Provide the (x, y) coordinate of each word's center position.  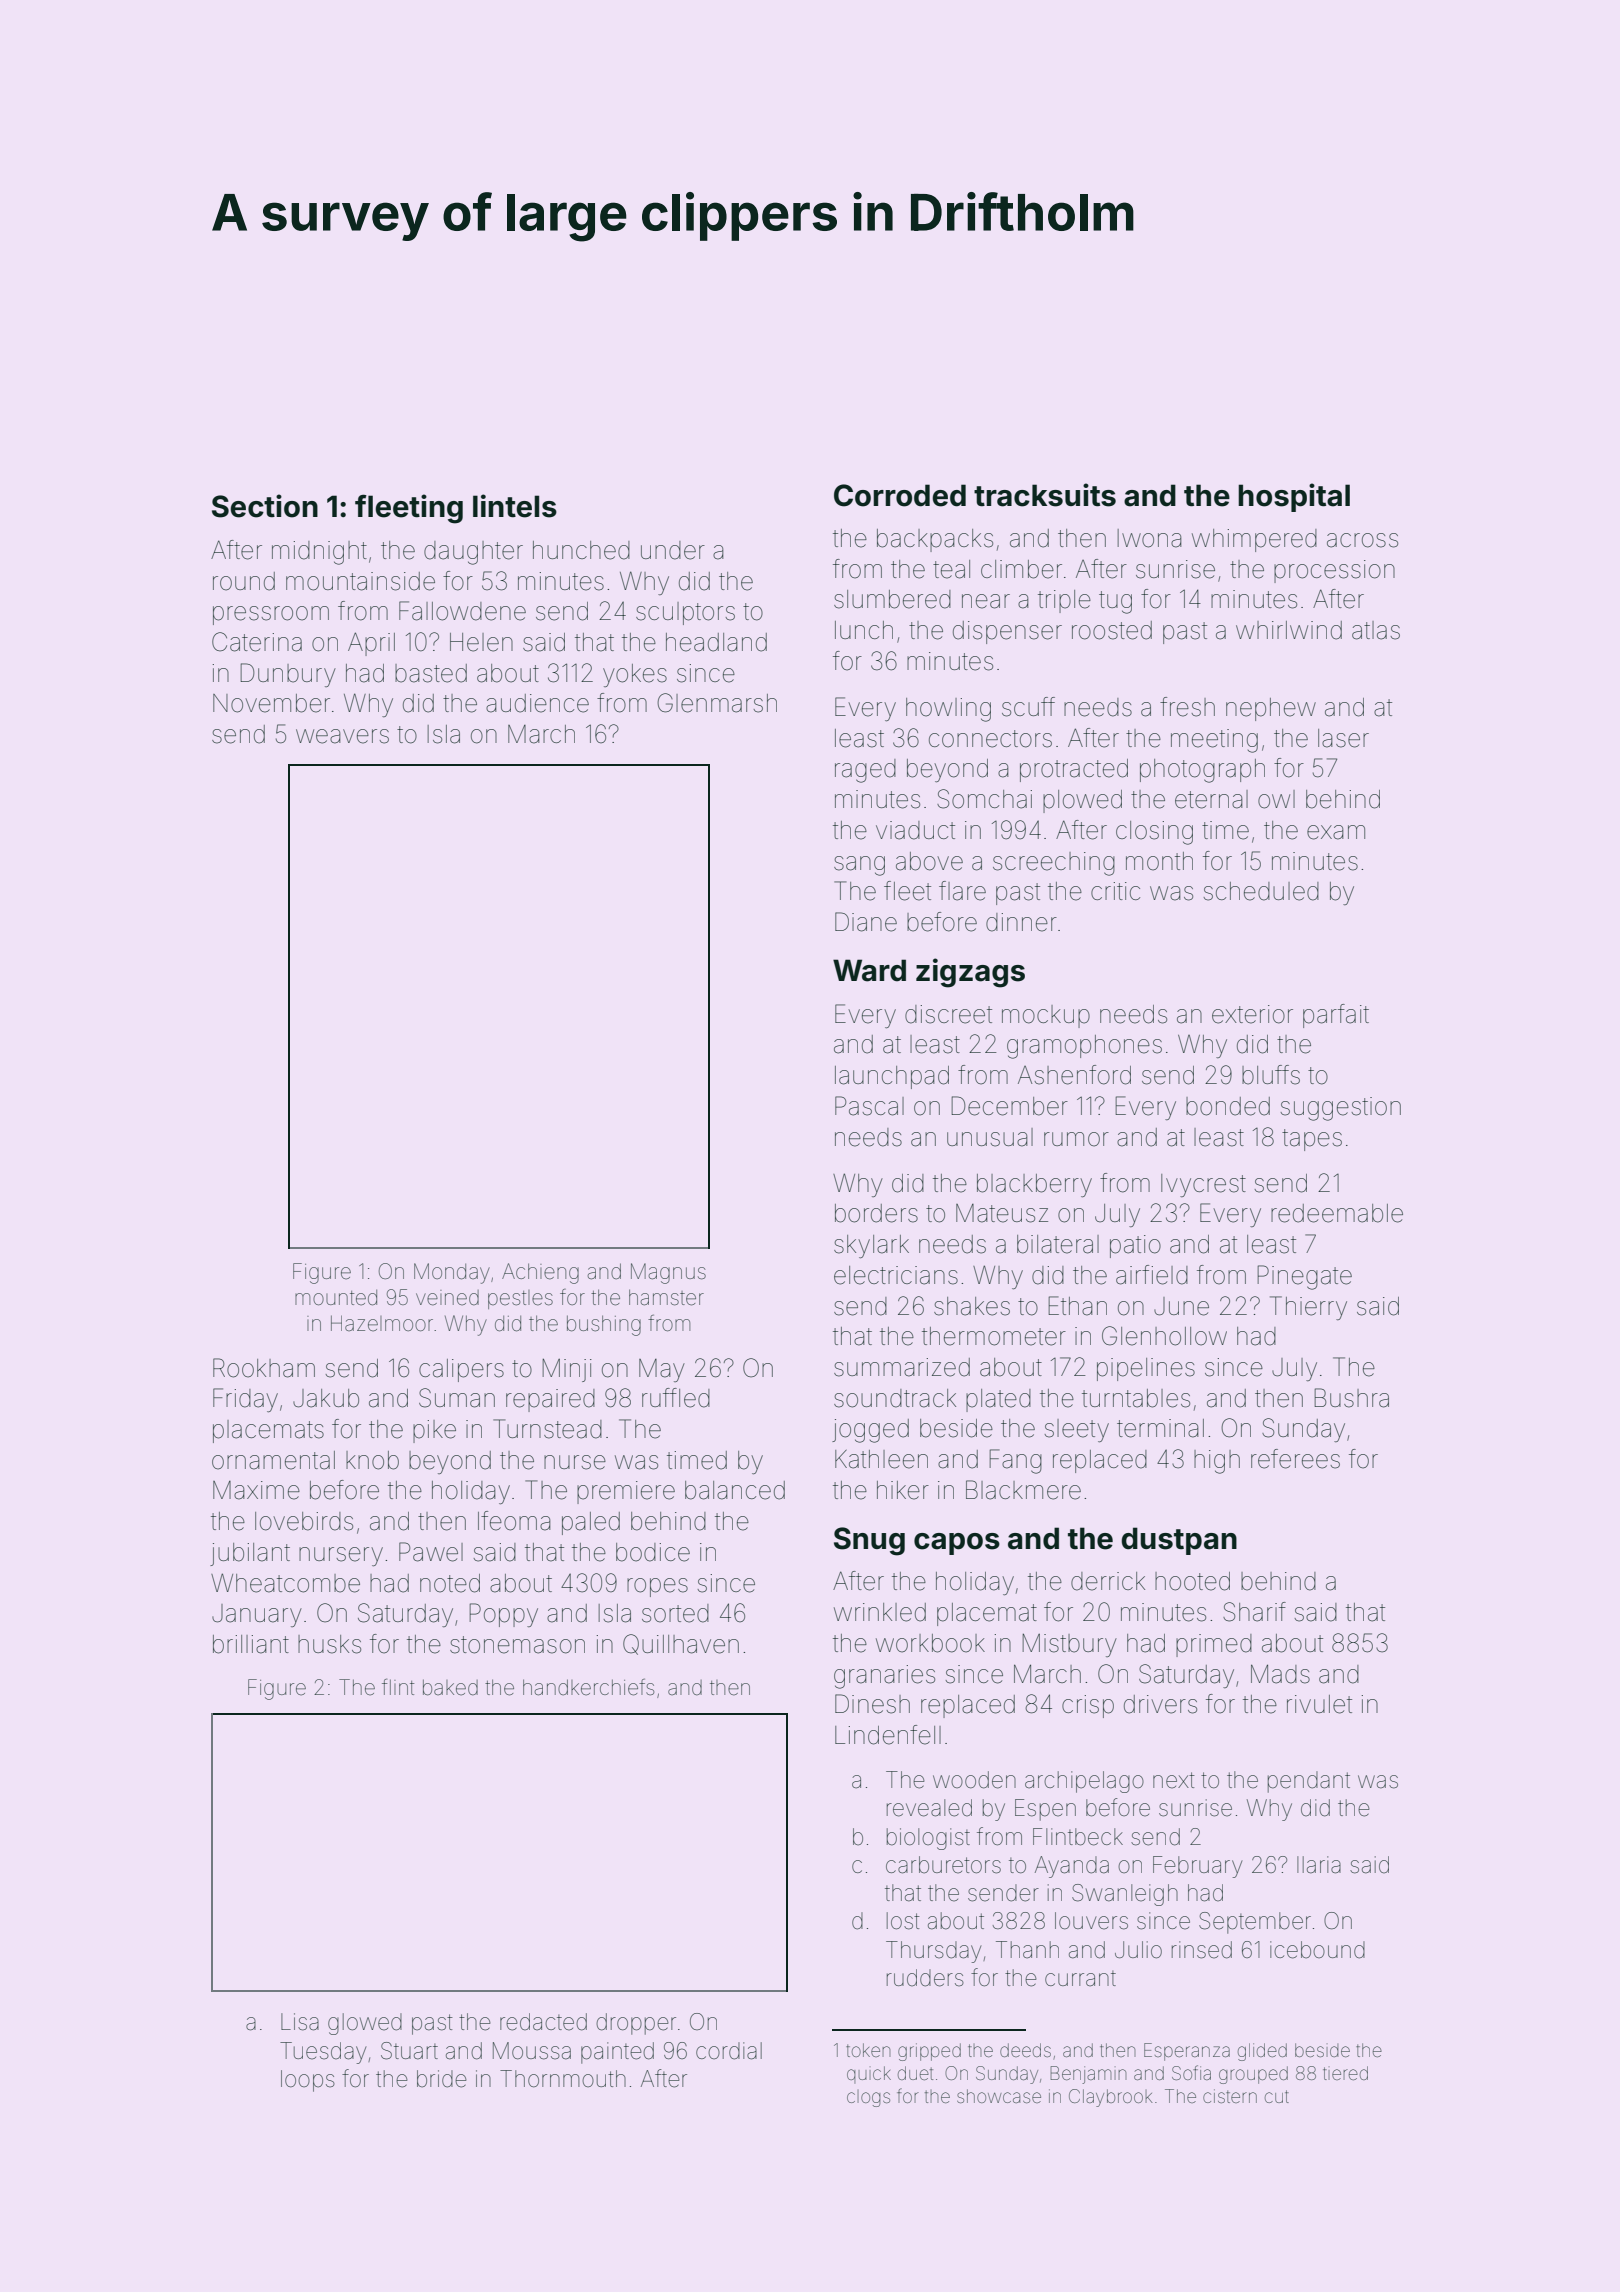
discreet (948, 1014)
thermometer (994, 1336)
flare (962, 891)
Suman (457, 1398)
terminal (1160, 1428)
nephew (1271, 709)
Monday (452, 1273)
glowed (365, 2024)
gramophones (1084, 1047)
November (271, 703)
